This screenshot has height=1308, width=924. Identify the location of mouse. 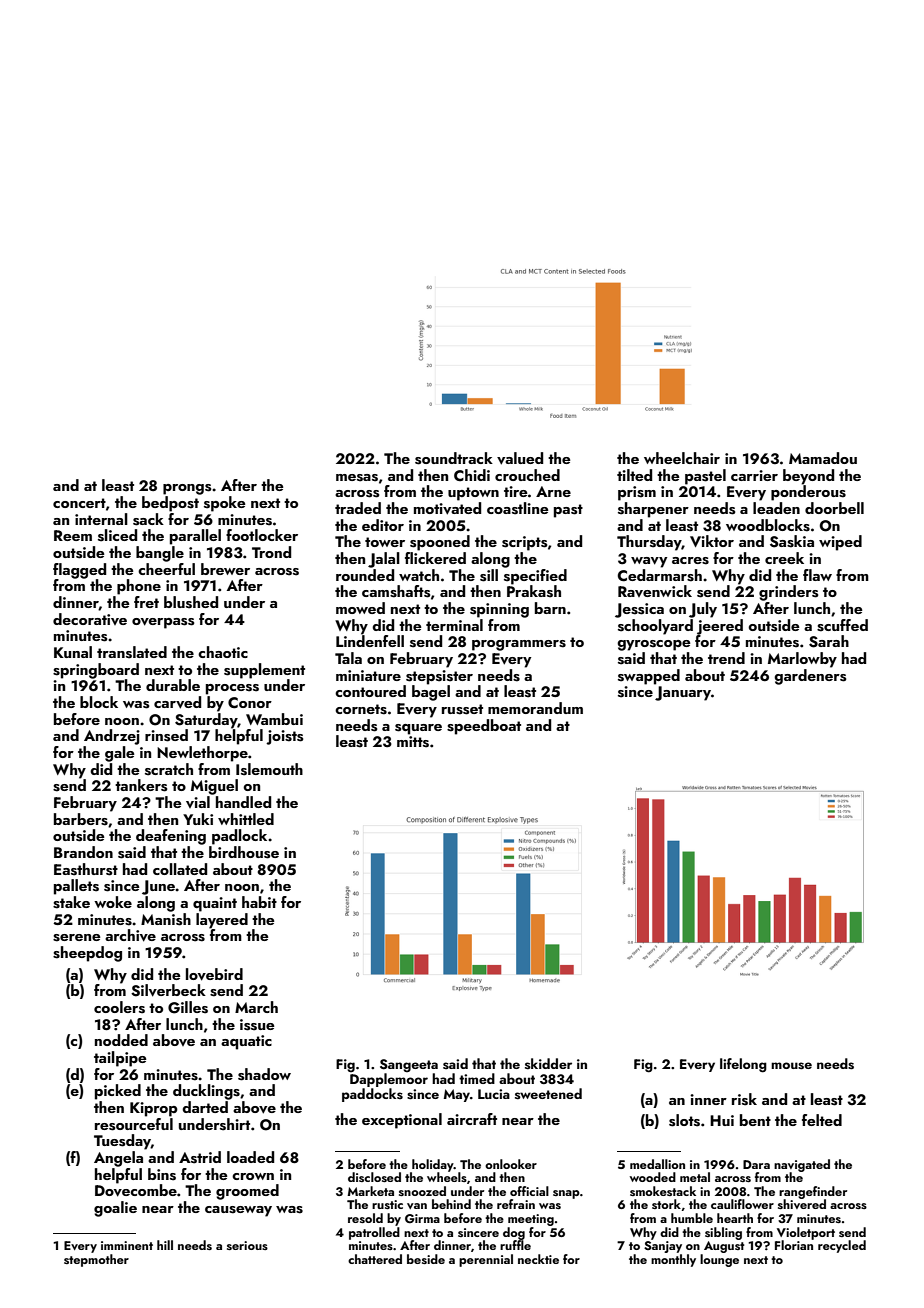
(791, 1066).
